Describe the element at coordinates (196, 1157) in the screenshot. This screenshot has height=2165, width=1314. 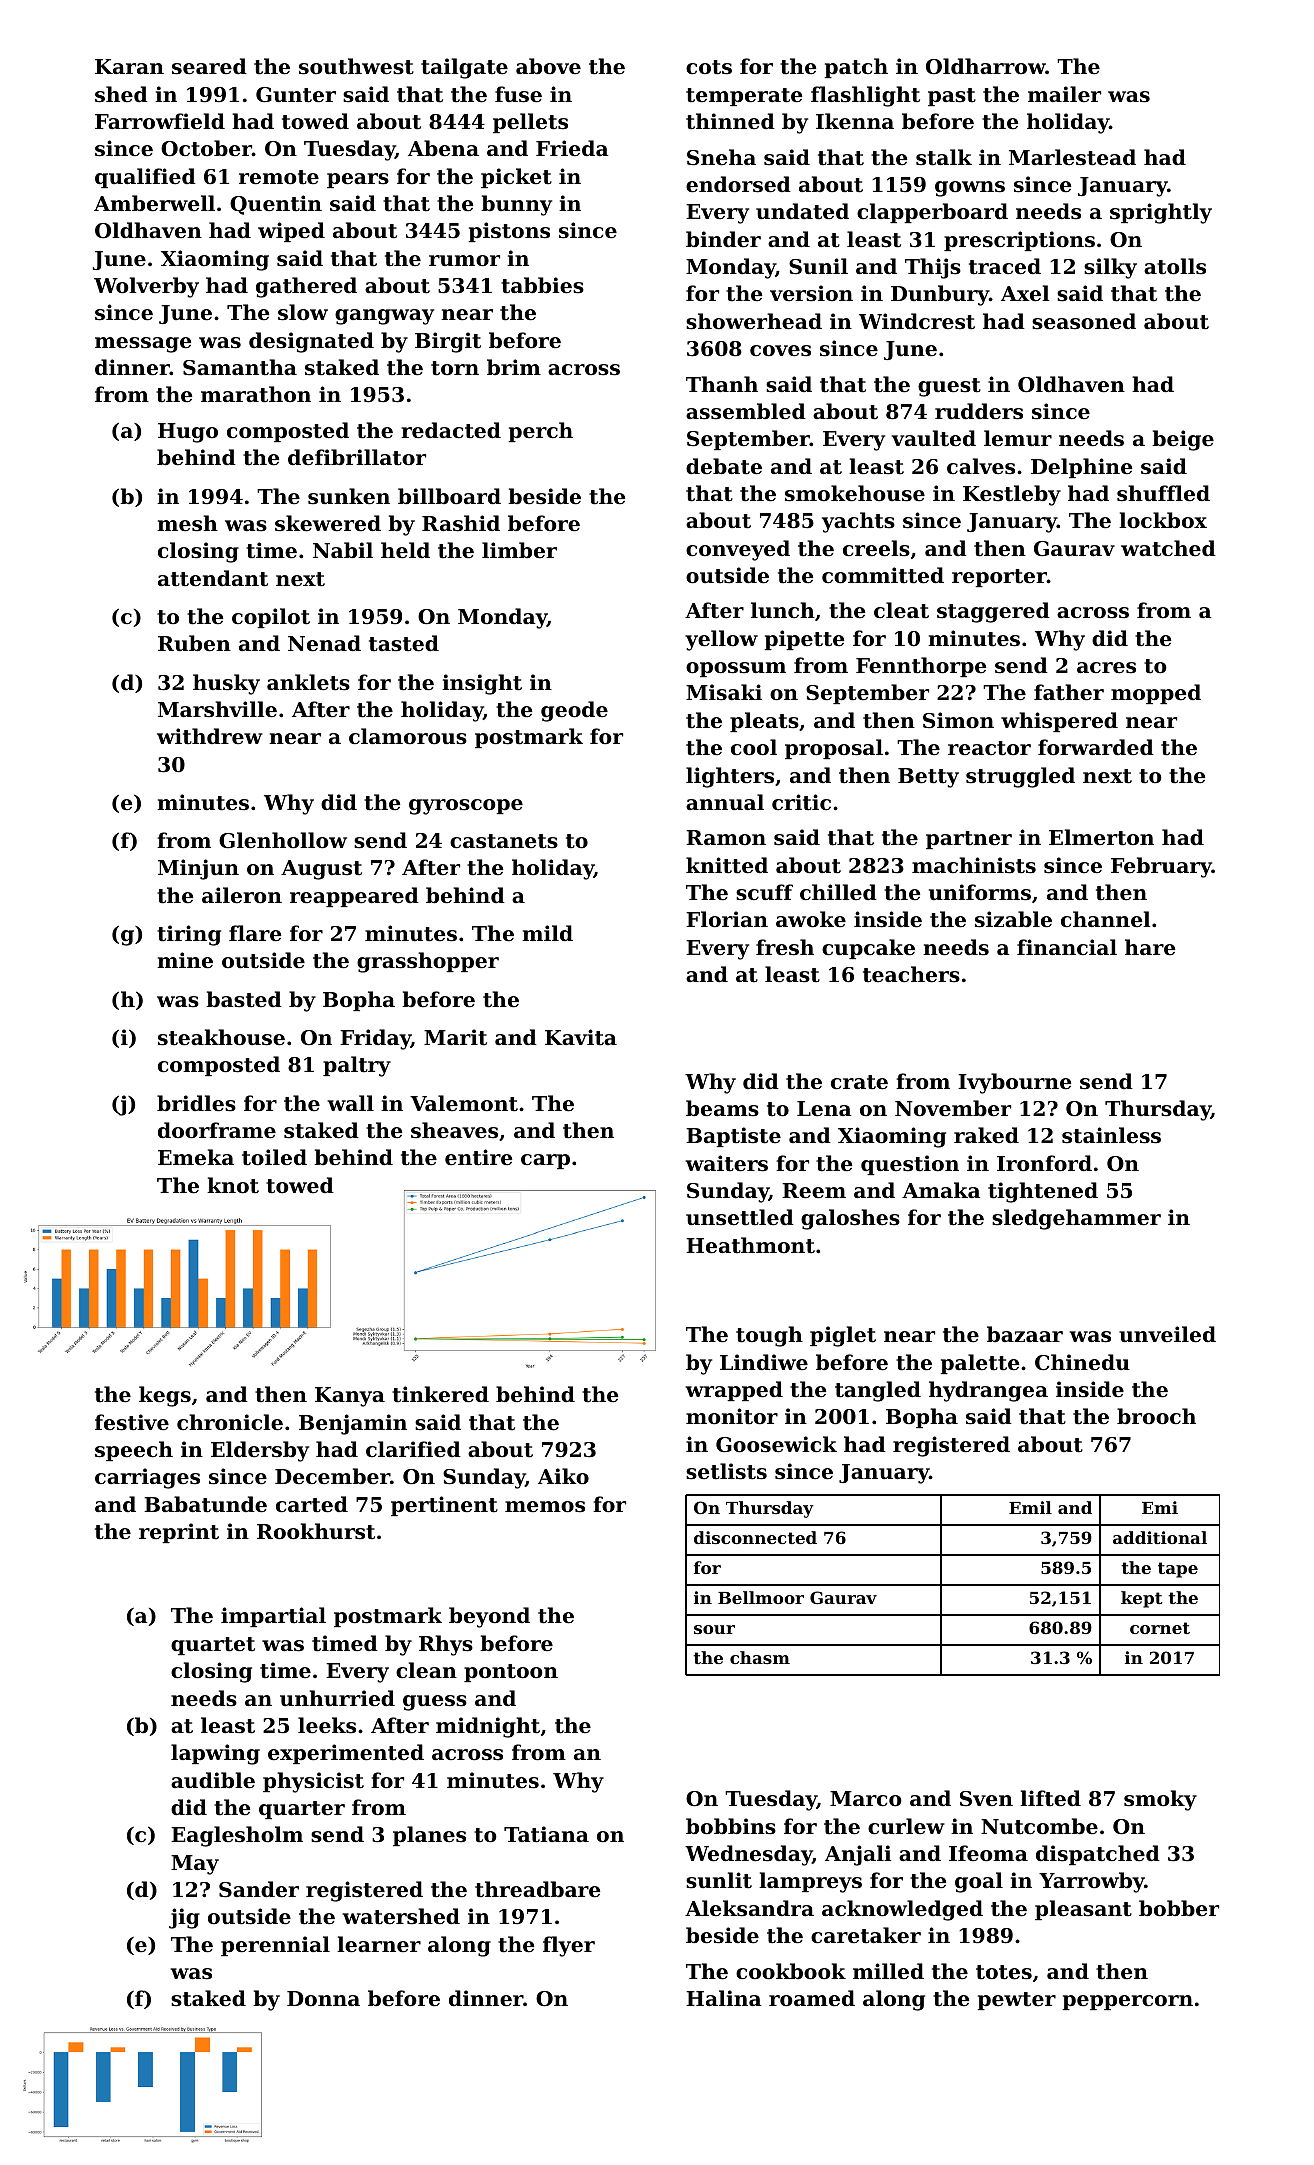
I see `Emeka` at that location.
